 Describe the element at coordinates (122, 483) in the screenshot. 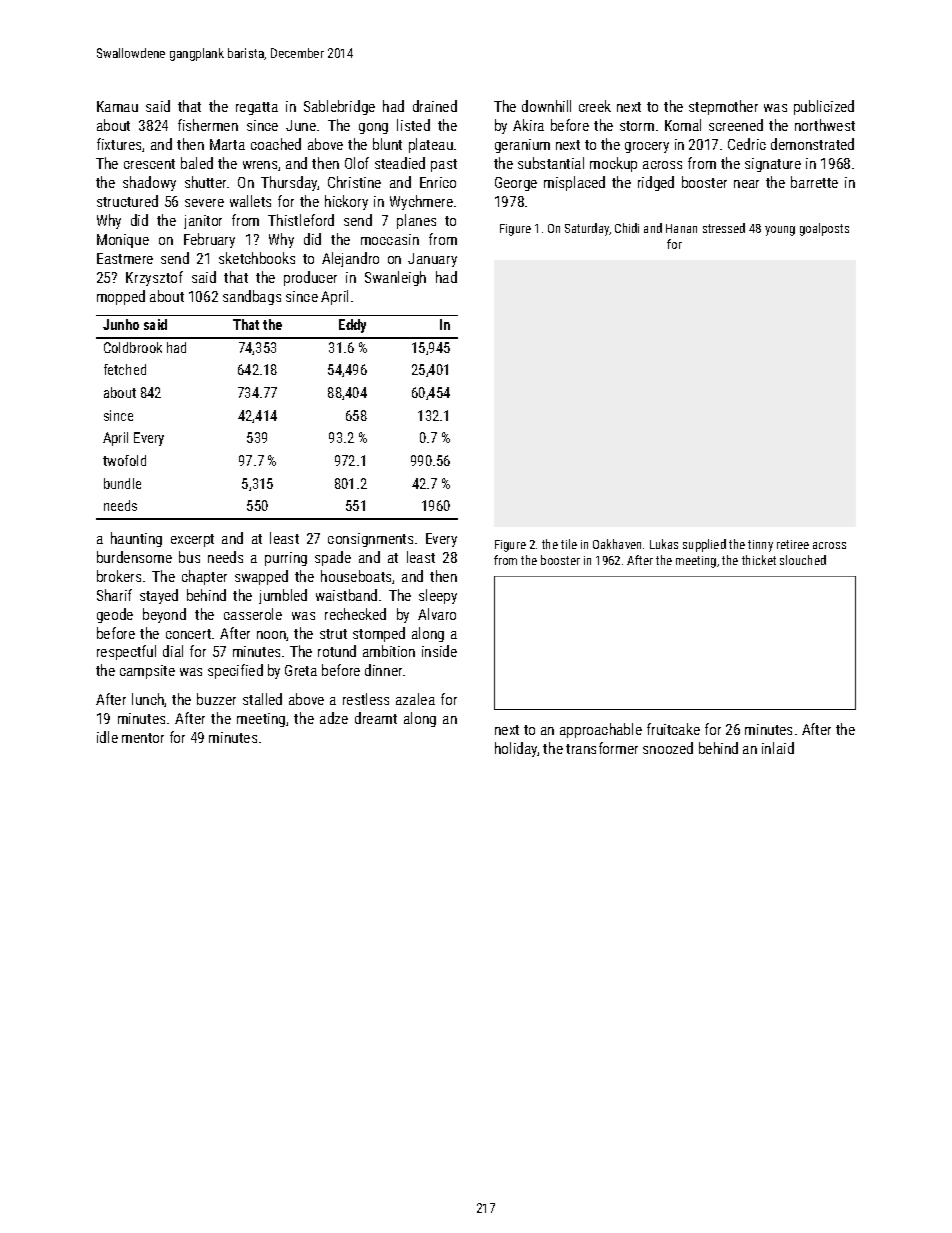

I see `bundle` at that location.
